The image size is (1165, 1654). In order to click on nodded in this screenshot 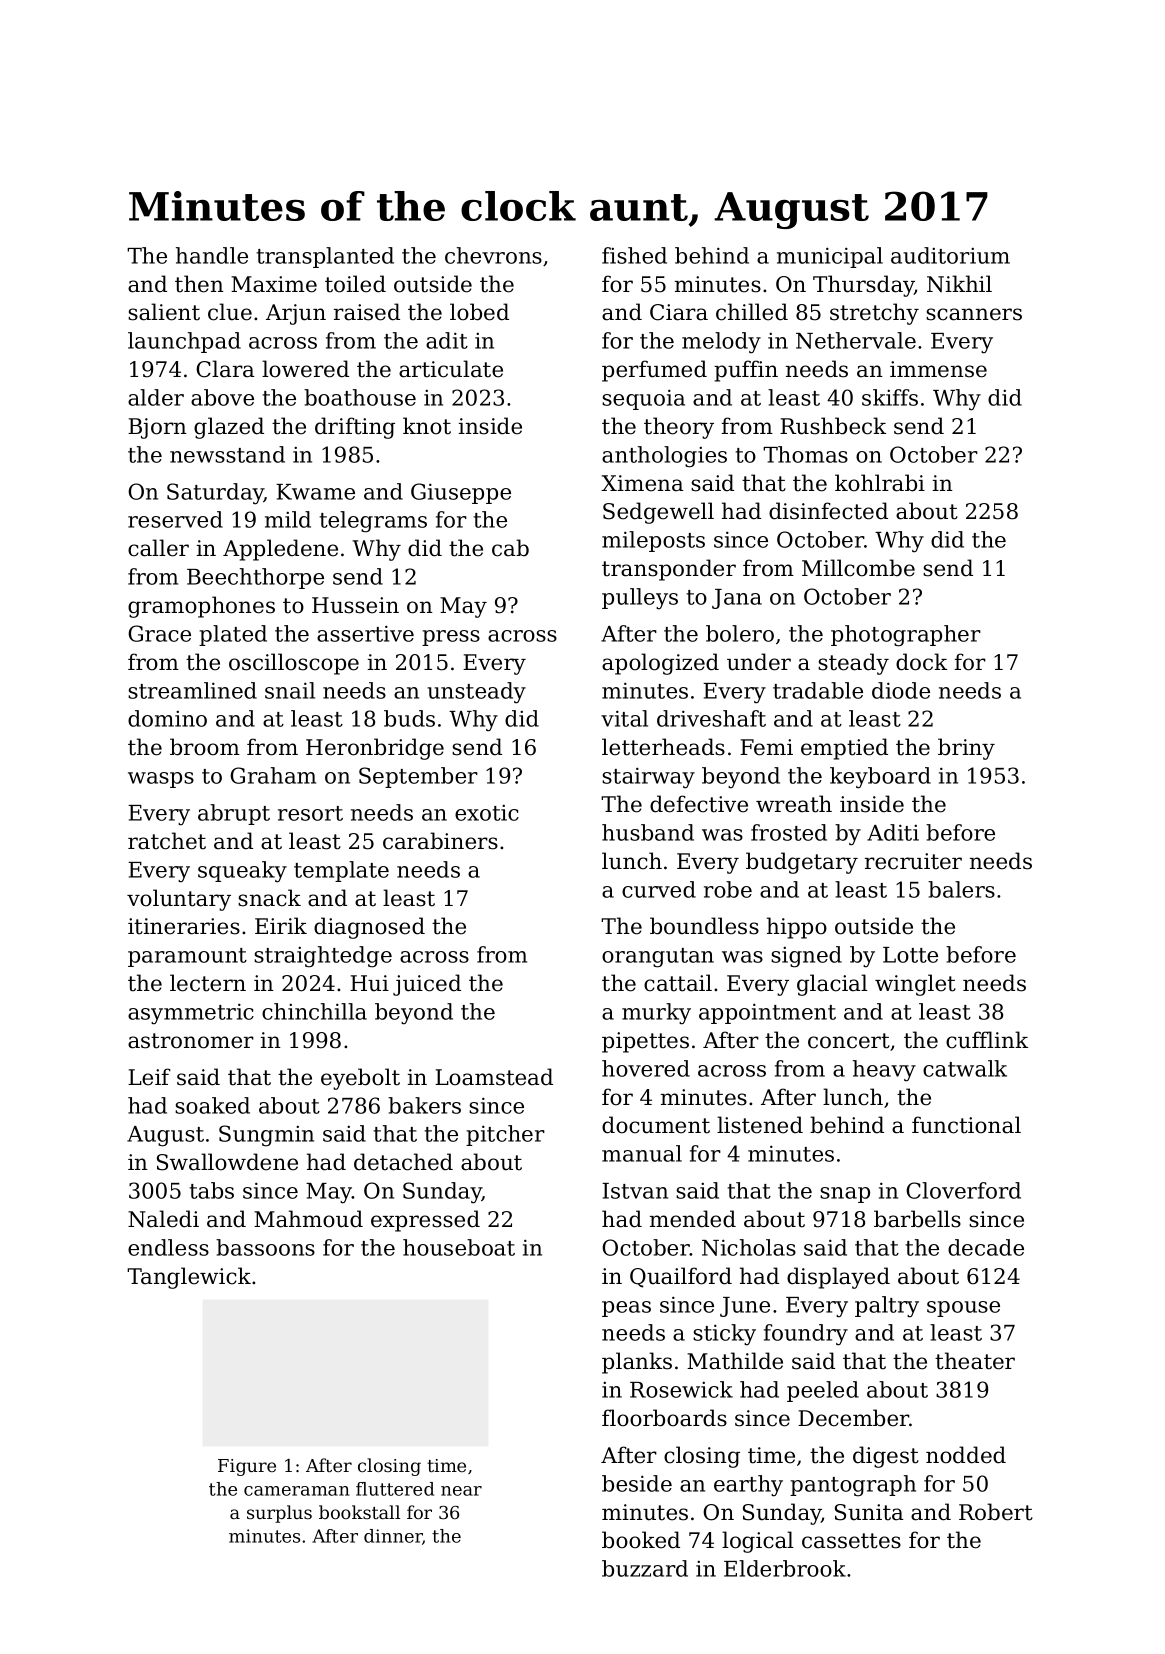, I will do `click(966, 1455)`.
